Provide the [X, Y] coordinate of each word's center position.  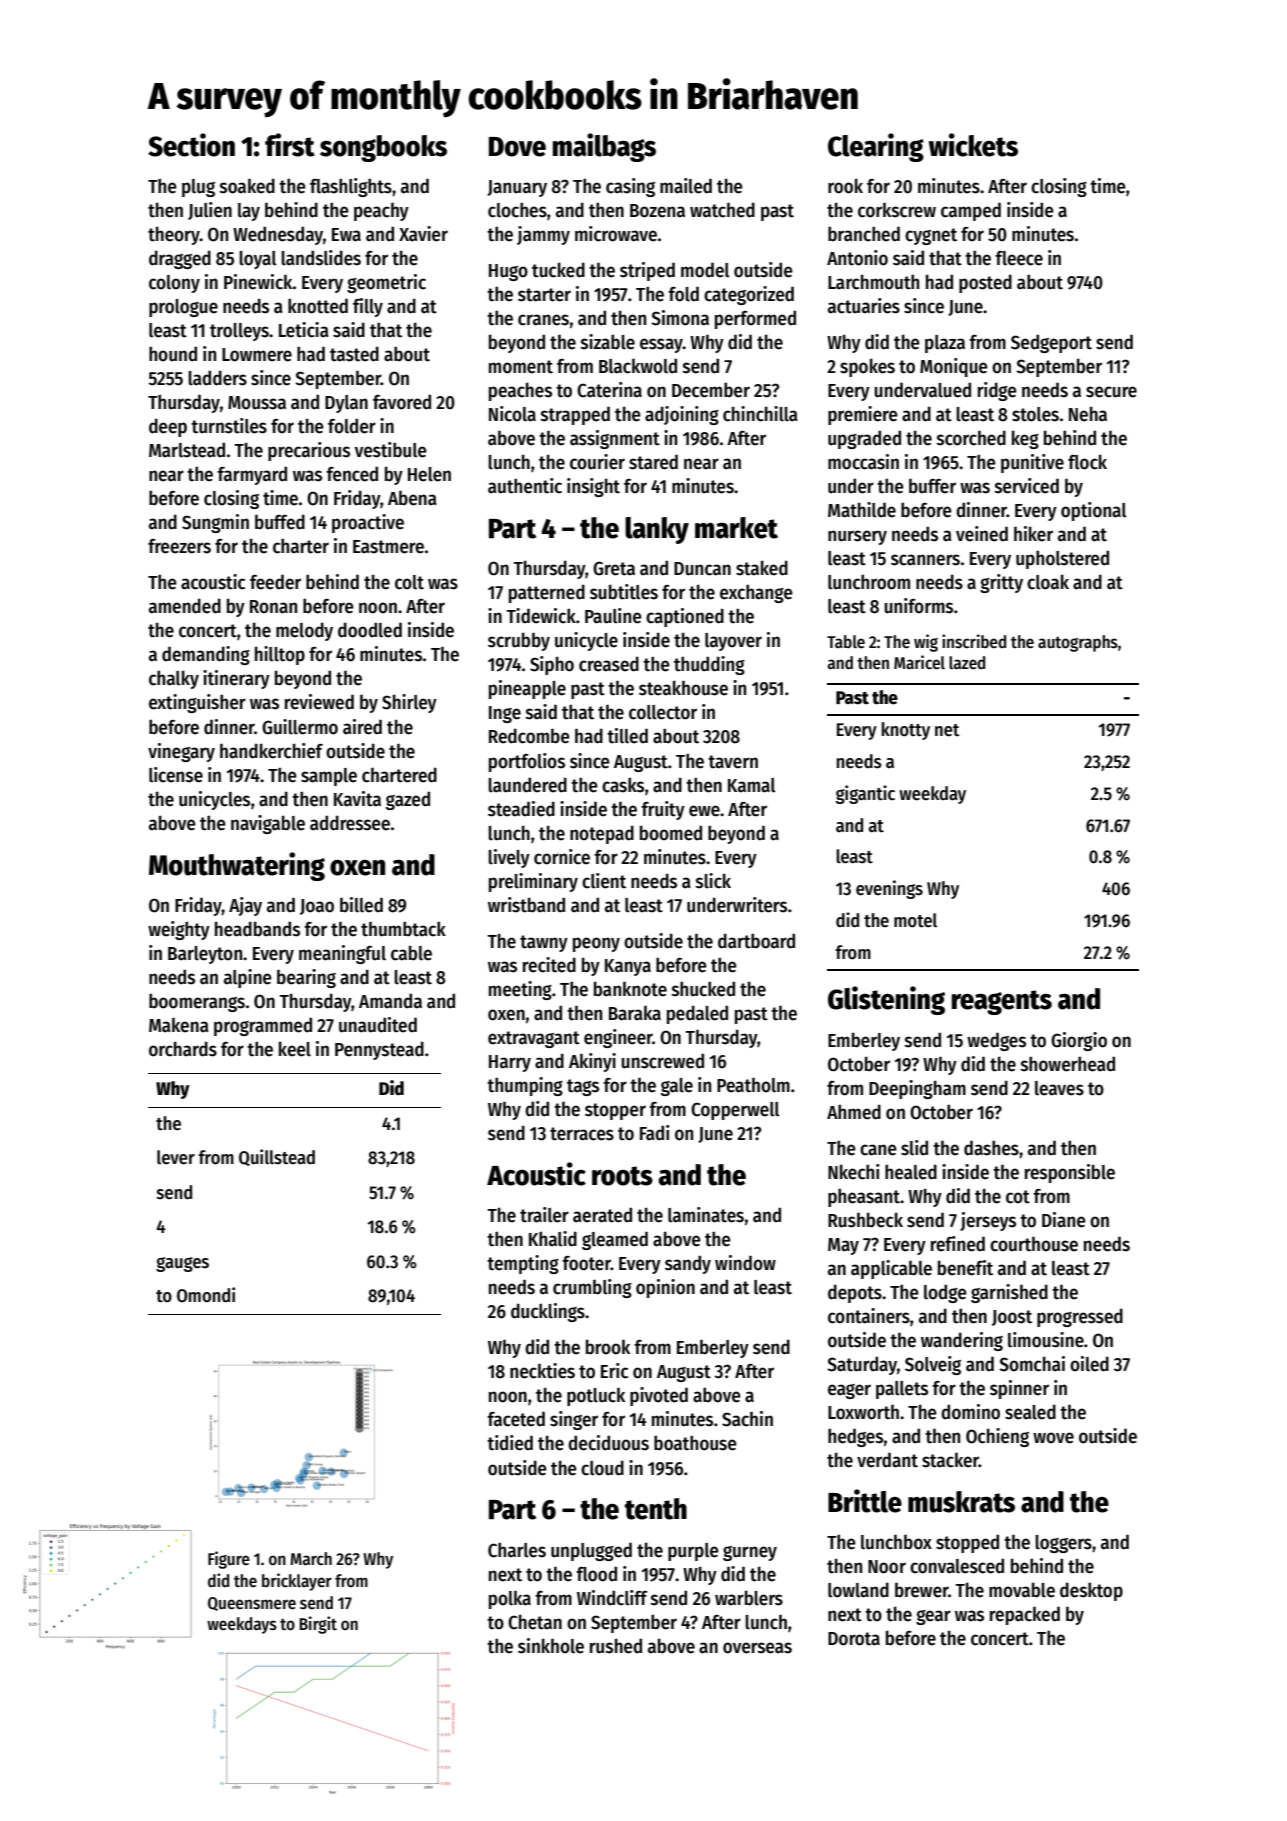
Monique [954, 367]
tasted [354, 354]
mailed [686, 186]
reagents [1002, 1002]
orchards [183, 1049]
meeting [520, 990]
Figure [229, 1560]
